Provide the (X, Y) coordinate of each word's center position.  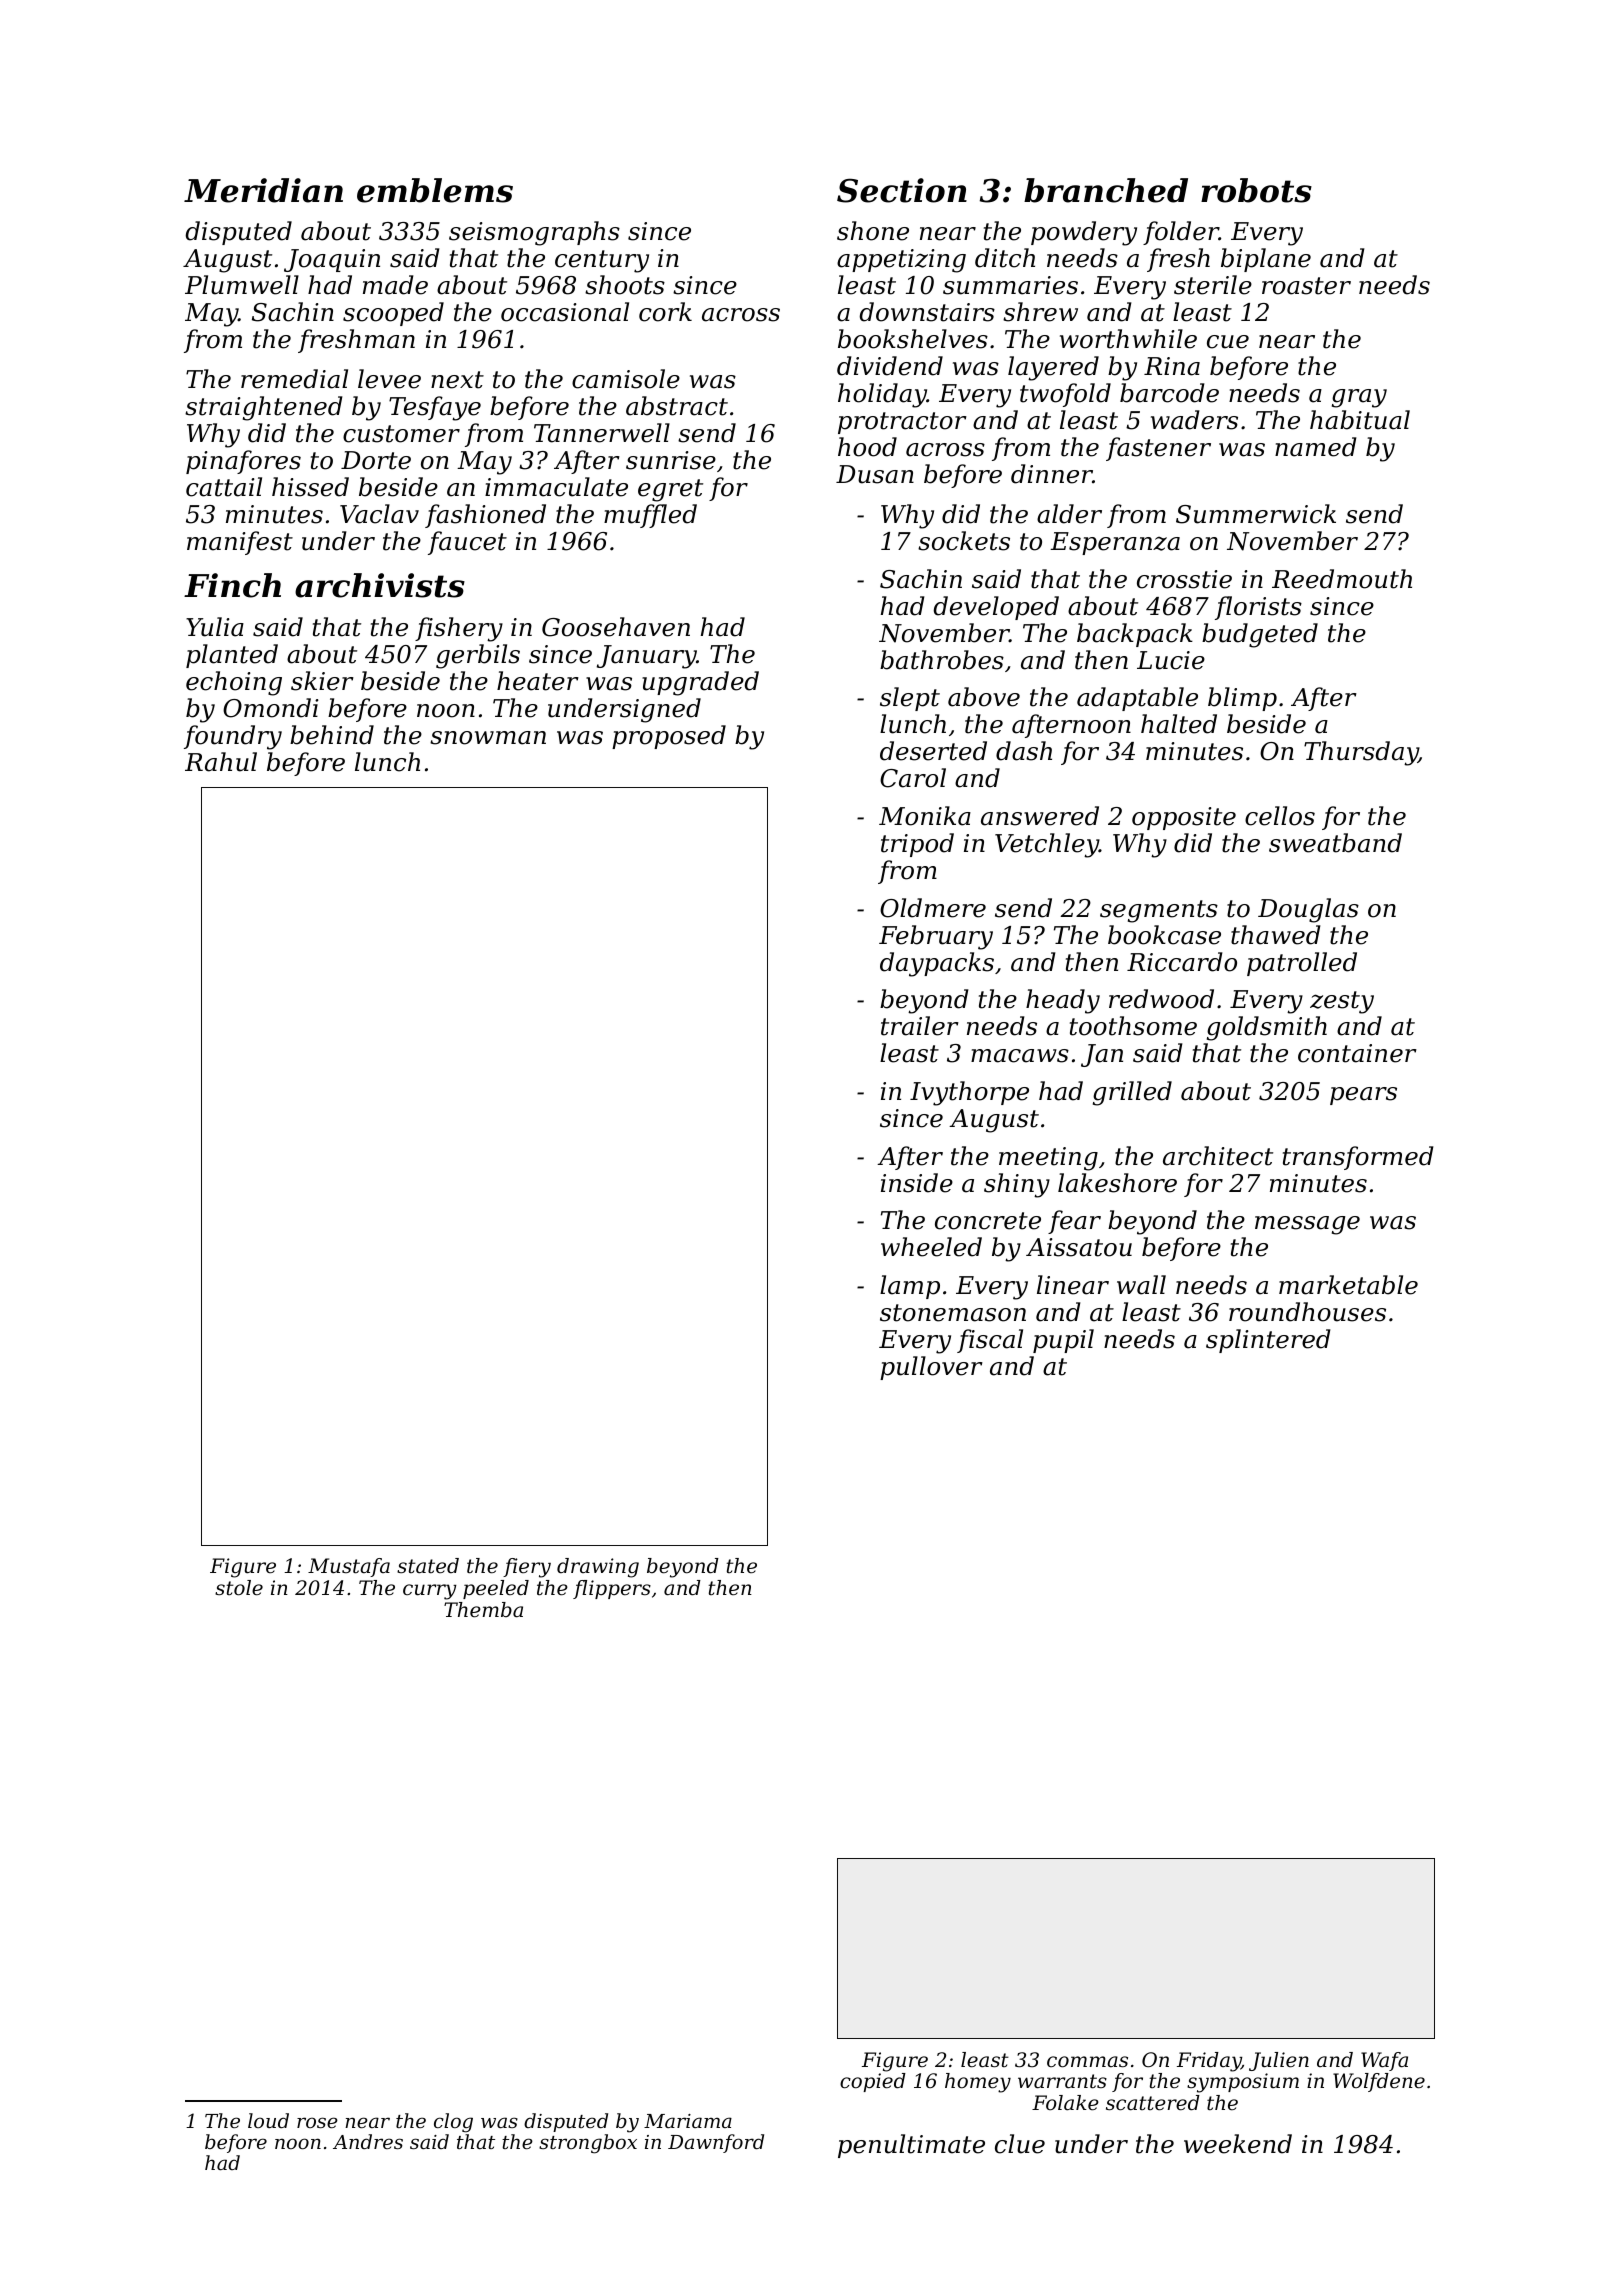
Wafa (1384, 2061)
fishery (459, 629)
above (984, 697)
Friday (1209, 2062)
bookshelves (913, 339)
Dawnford (716, 2143)
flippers (612, 1589)
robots (1256, 190)
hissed (310, 487)
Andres (368, 2141)
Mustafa (349, 1567)
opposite (1184, 818)
